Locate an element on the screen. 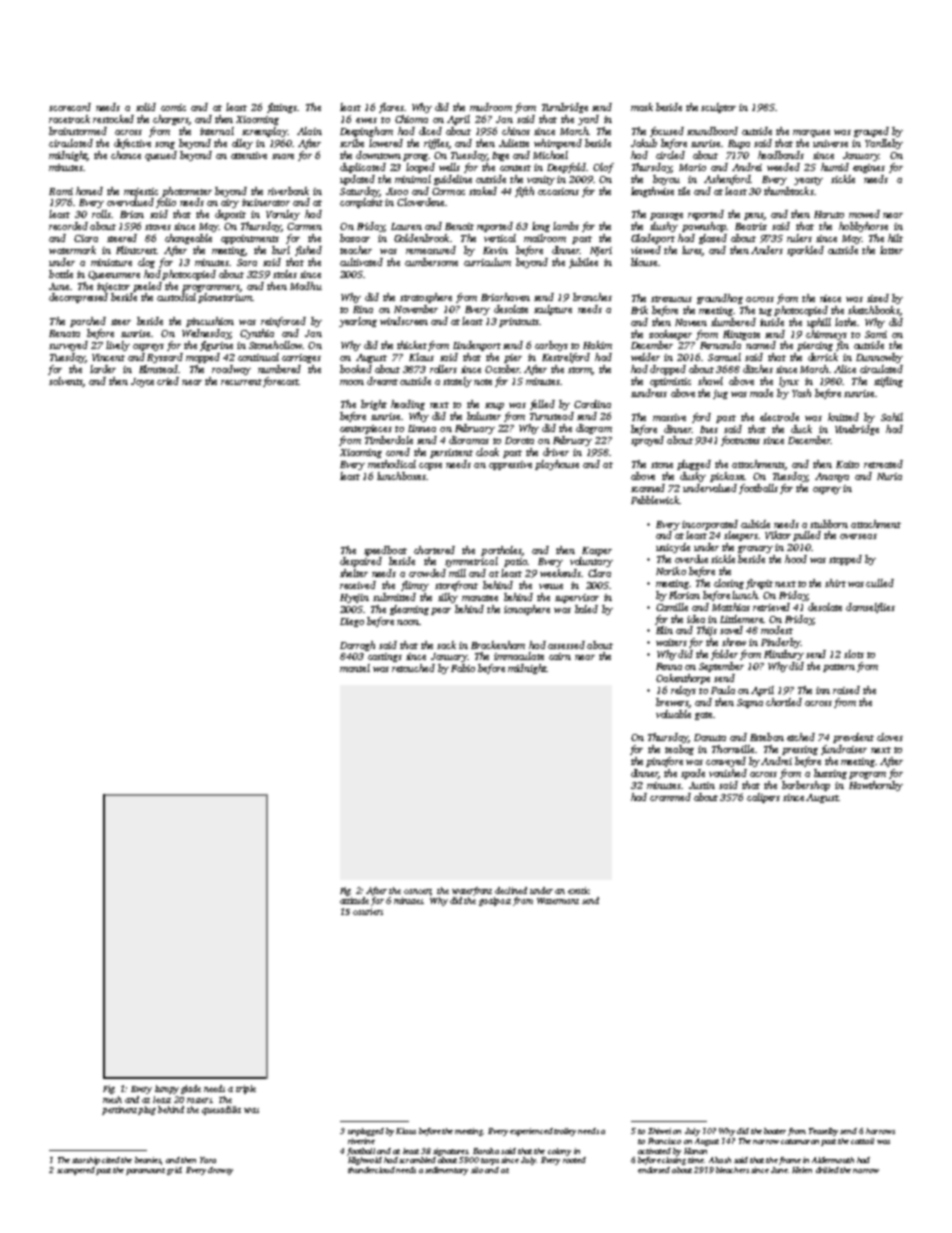 This screenshot has width=952, height=1233. beanies is located at coordinates (147, 1160).
